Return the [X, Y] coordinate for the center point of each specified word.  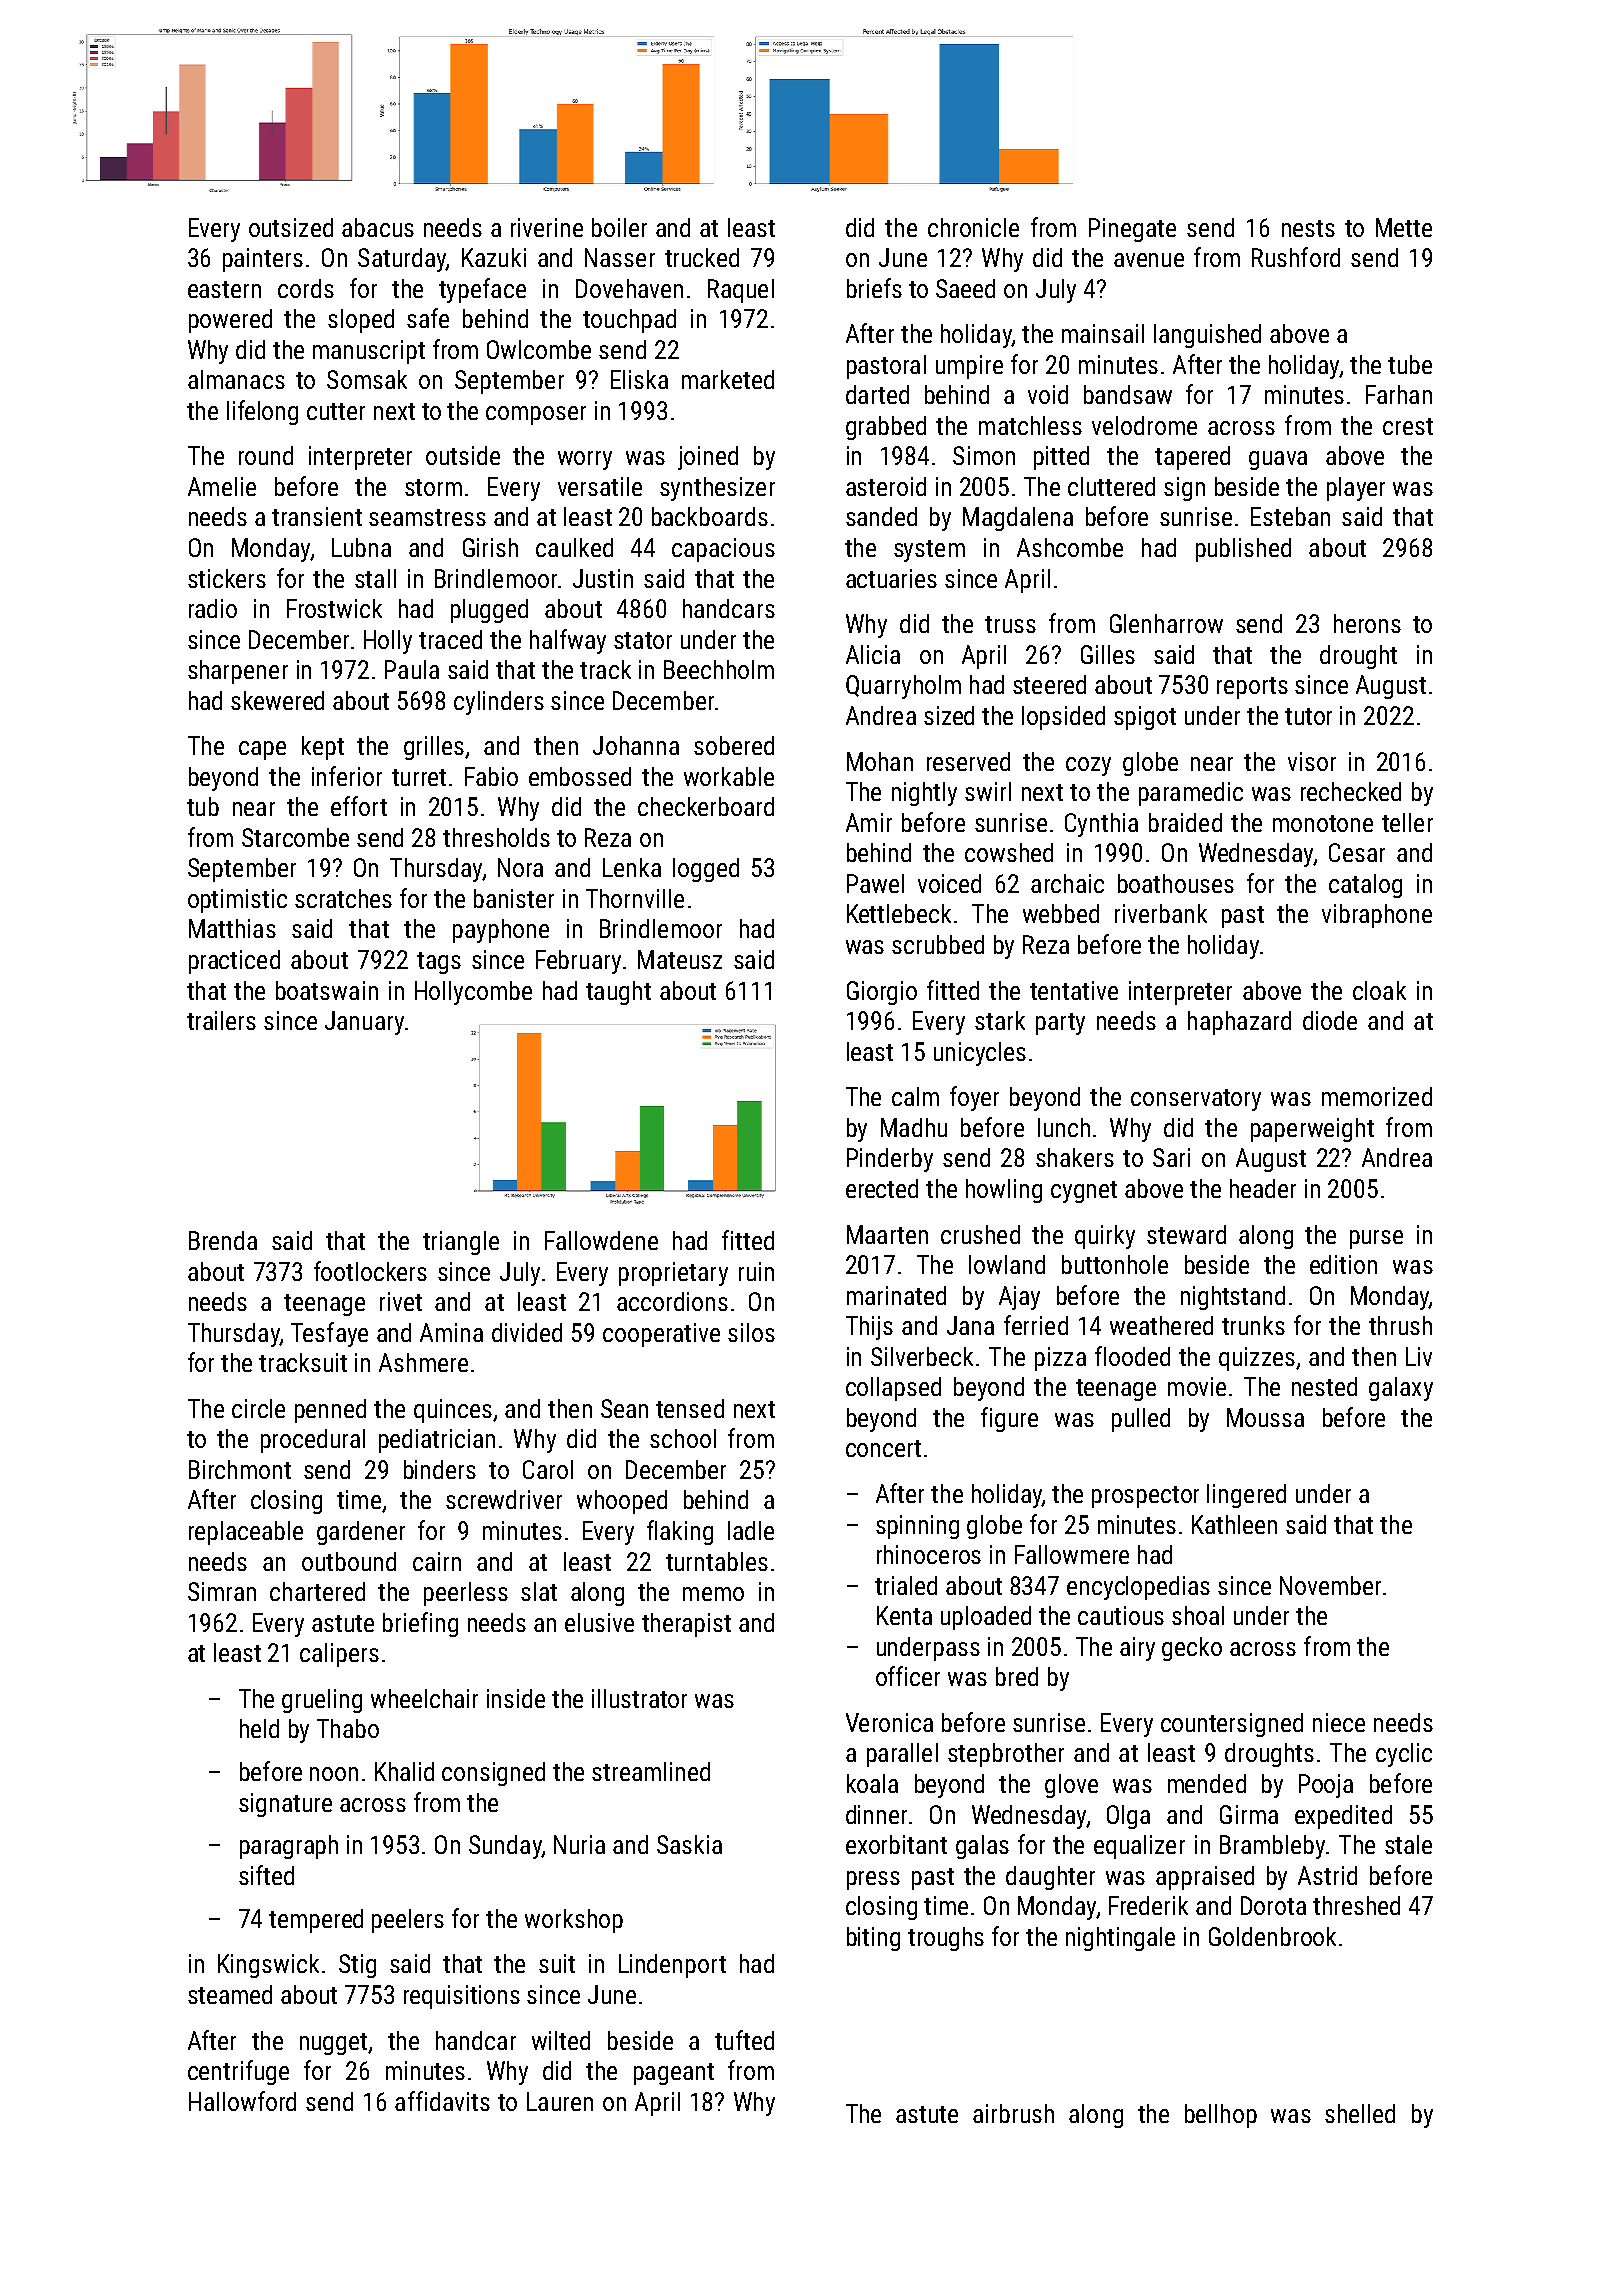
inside [516, 1698]
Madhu [914, 1127]
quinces [453, 1411]
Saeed [965, 288]
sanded [881, 516]
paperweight [1312, 1130]
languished [1207, 336]
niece [1339, 1722]
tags [439, 963]
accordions [672, 1301]
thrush [1400, 1325]
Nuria [579, 1844]
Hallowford [242, 2101]
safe [428, 318]
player [1356, 489]
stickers [227, 578]
